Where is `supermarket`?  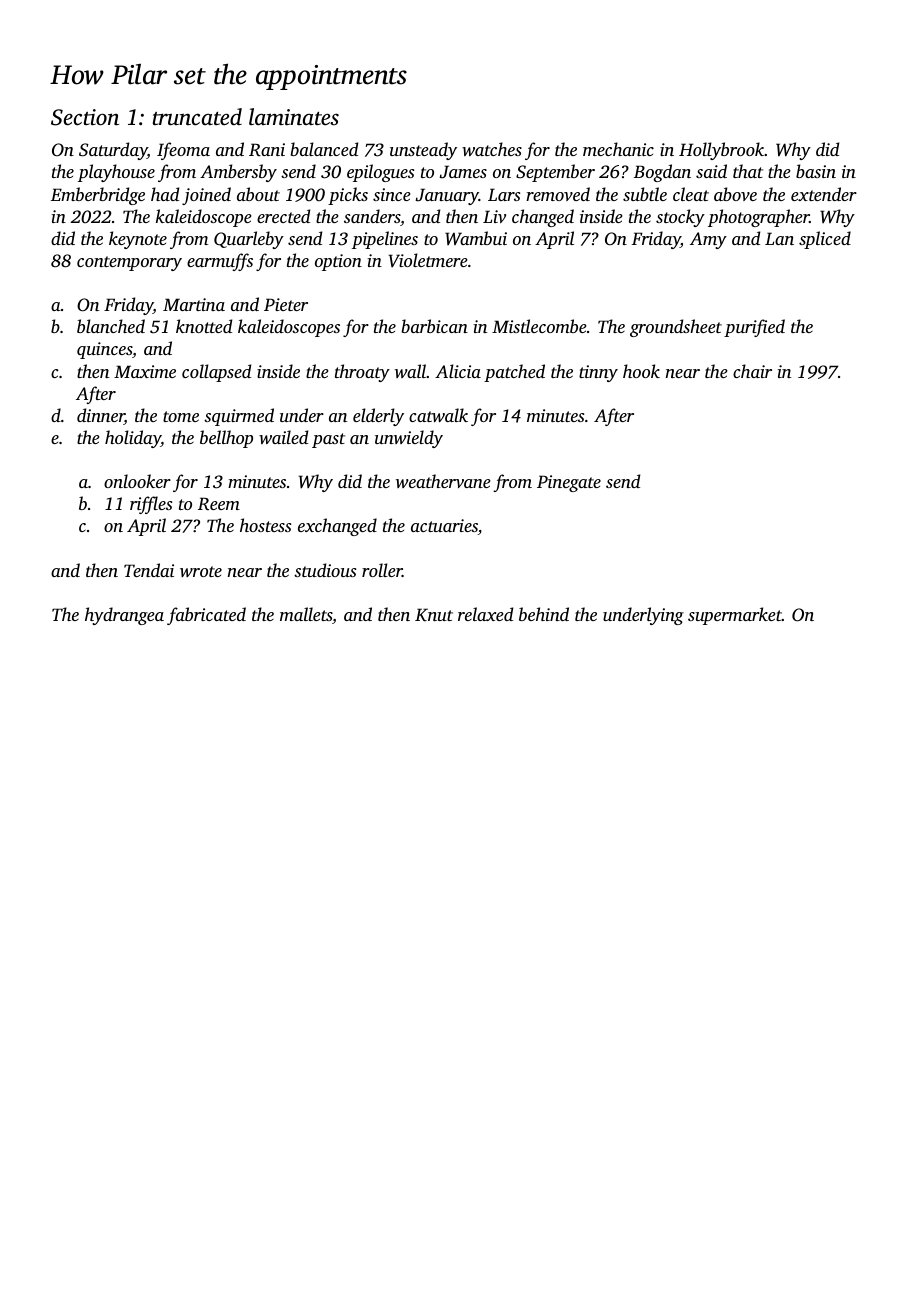
supermarket is located at coordinates (735, 616).
